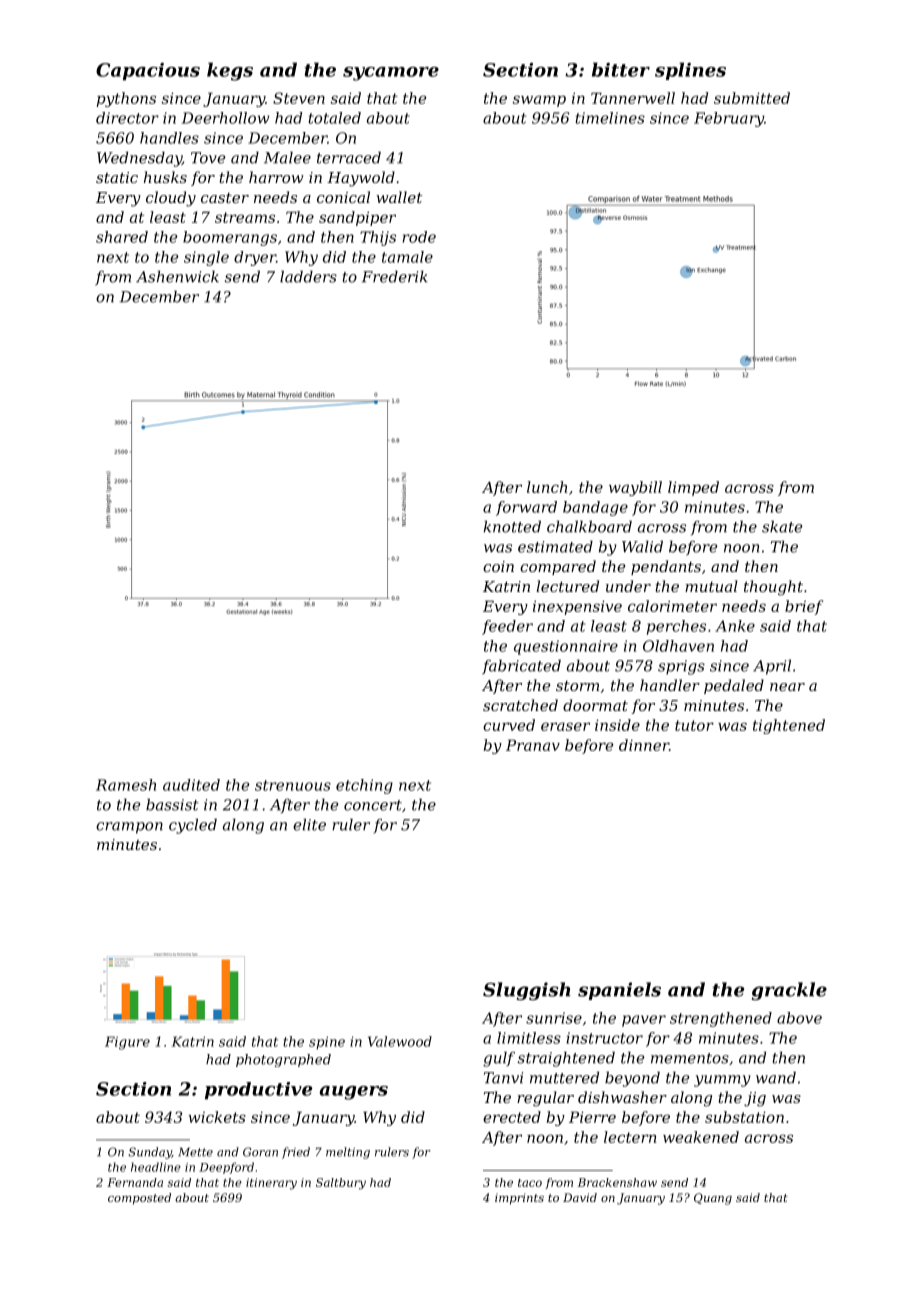 The image size is (924, 1308). Describe the element at coordinates (271, 1184) in the screenshot. I see `itinerary` at that location.
